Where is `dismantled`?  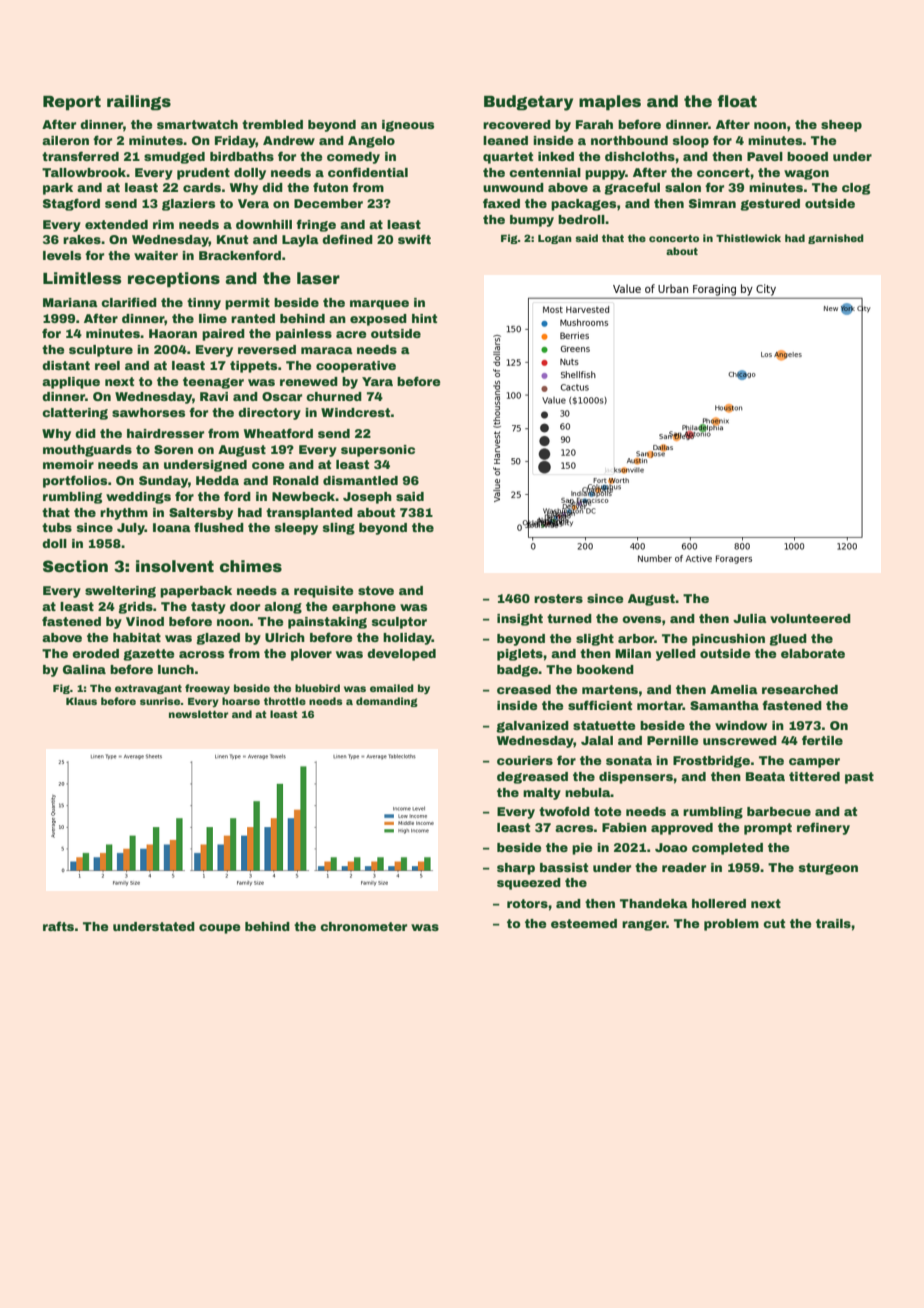
dismantled is located at coordinates (360, 480).
